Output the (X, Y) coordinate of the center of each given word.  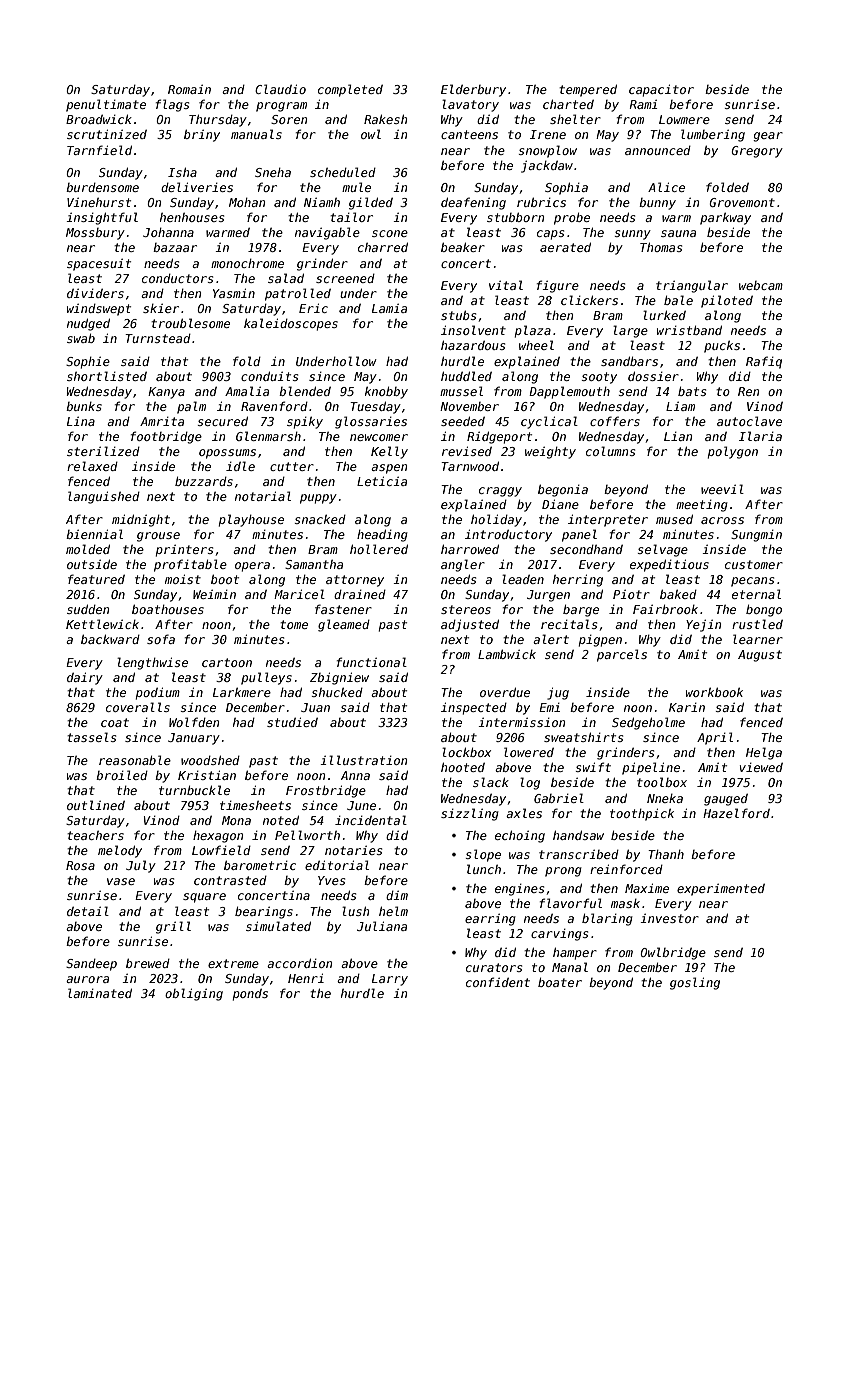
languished (104, 497)
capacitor (661, 90)
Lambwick (507, 654)
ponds (250, 995)
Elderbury (473, 90)
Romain (189, 89)
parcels (622, 655)
